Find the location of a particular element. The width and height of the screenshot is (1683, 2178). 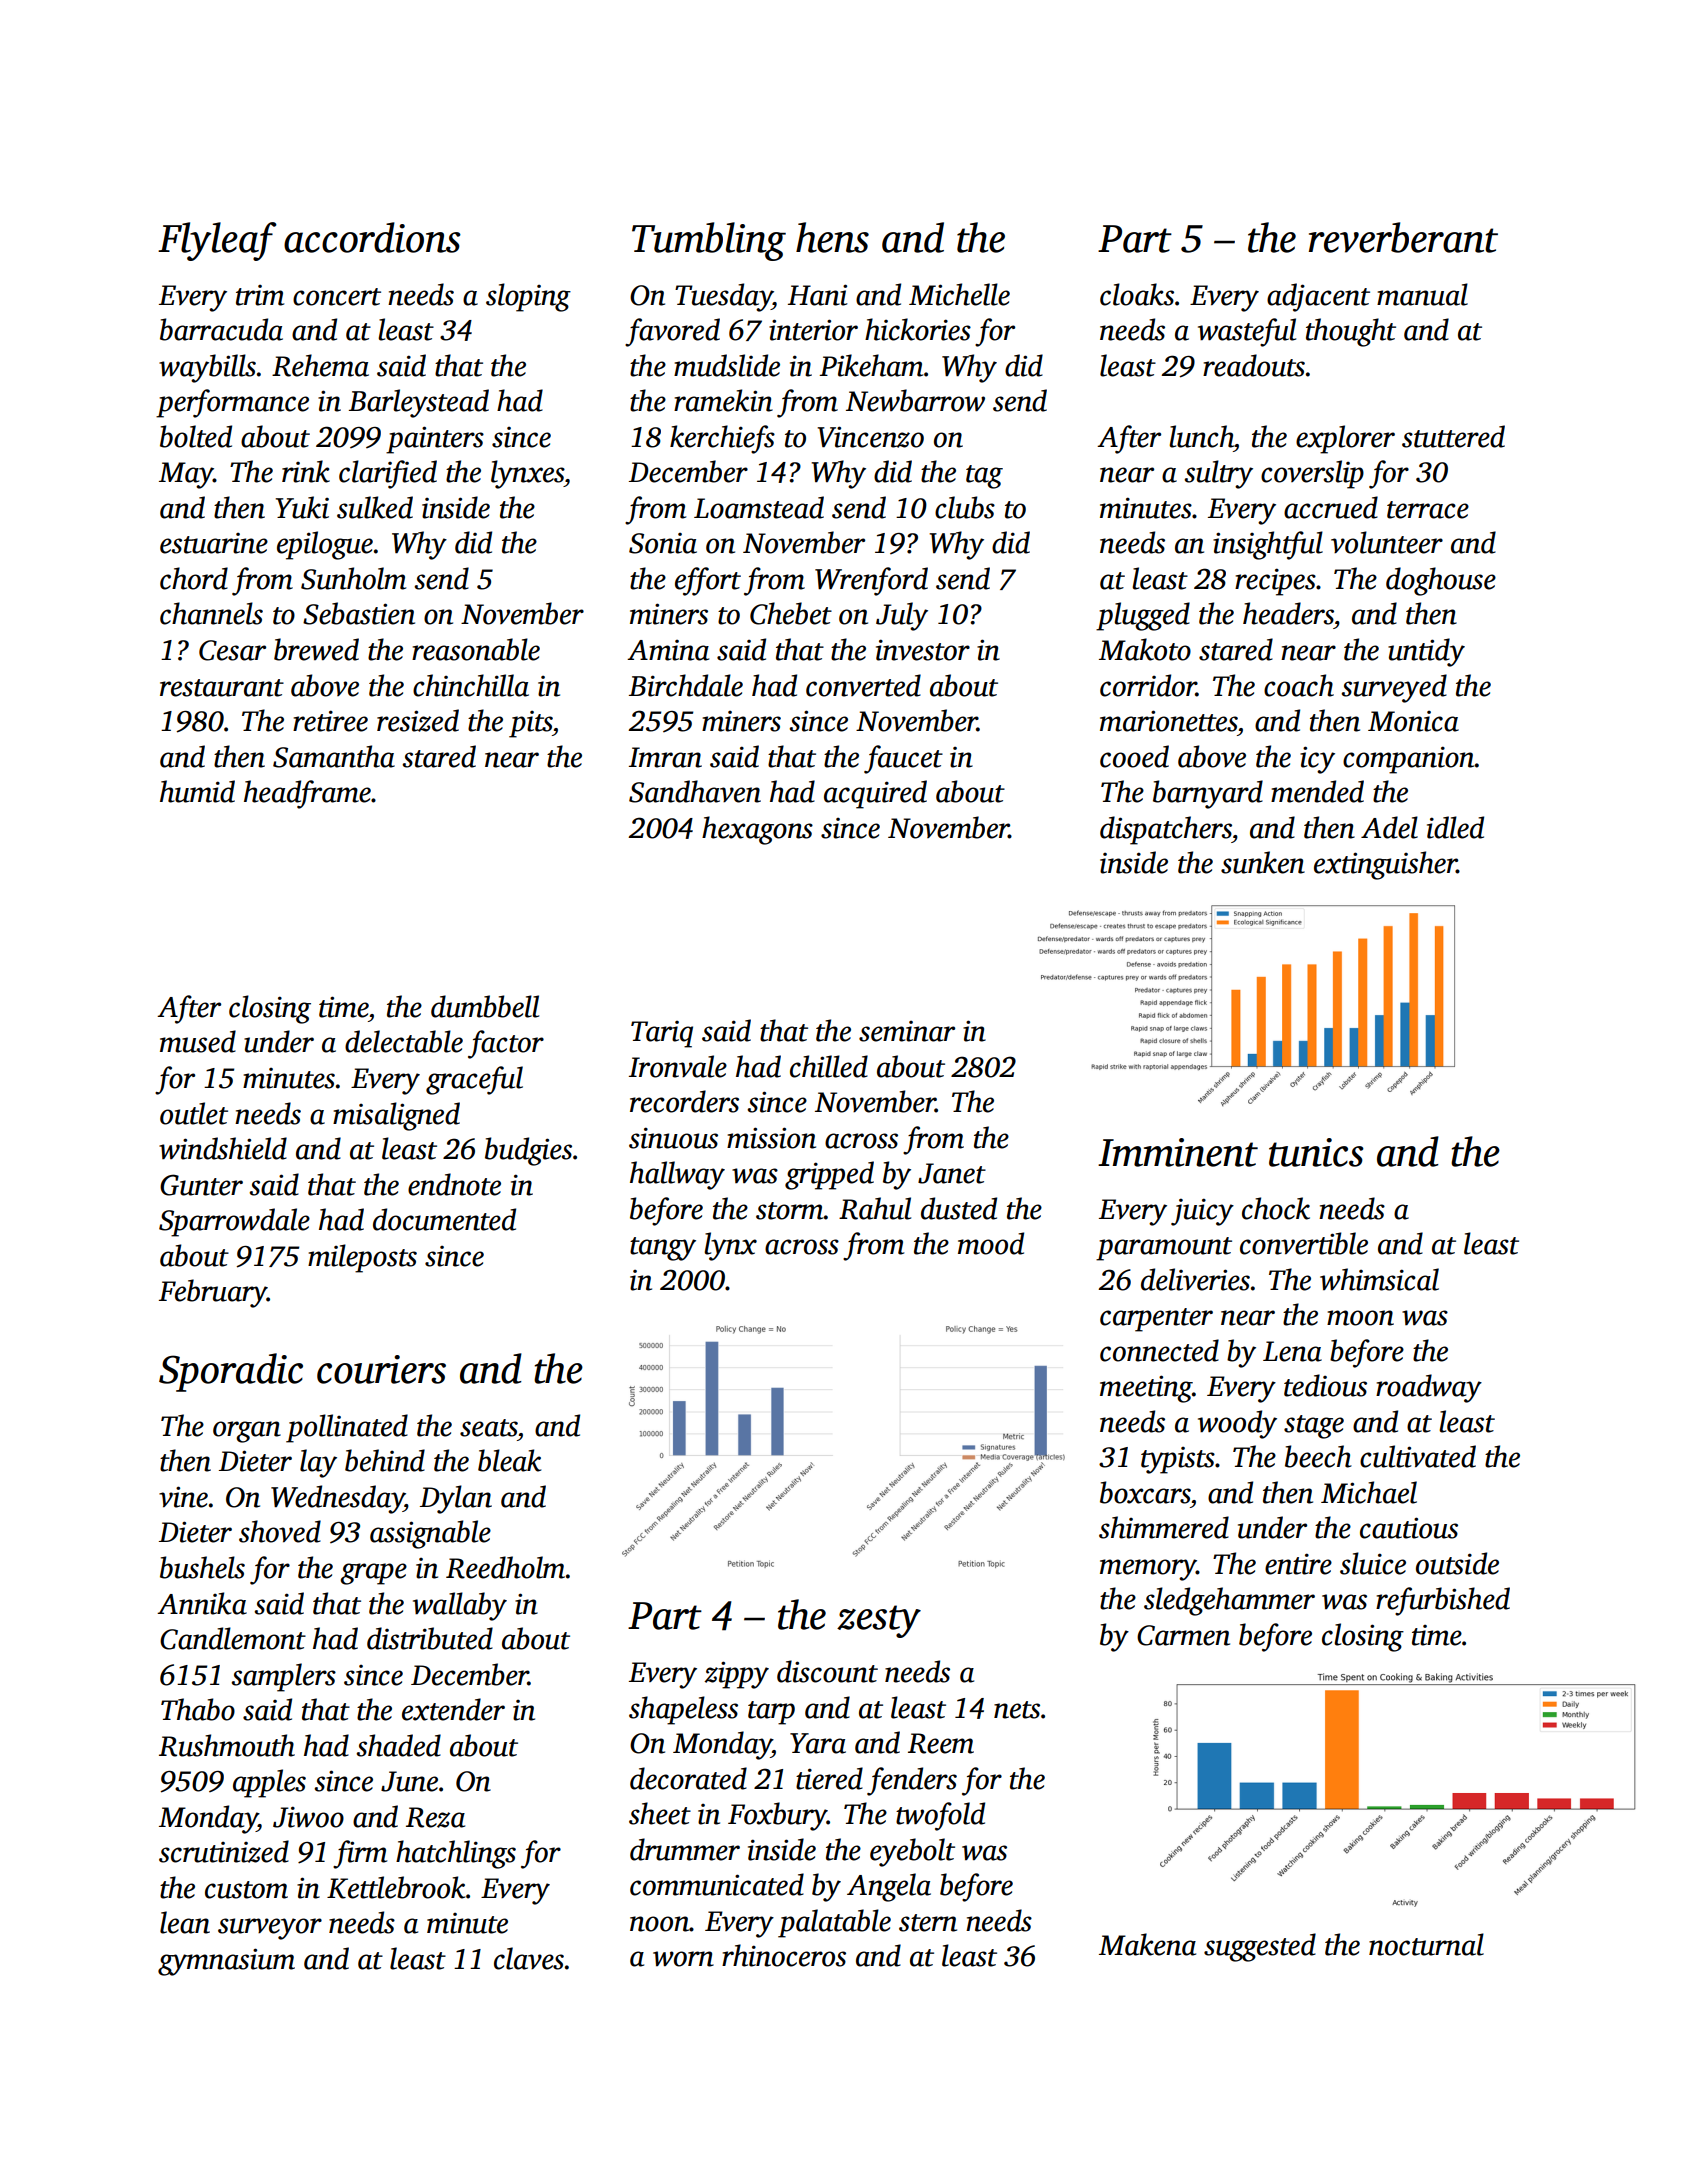

faucet is located at coordinates (903, 759).
